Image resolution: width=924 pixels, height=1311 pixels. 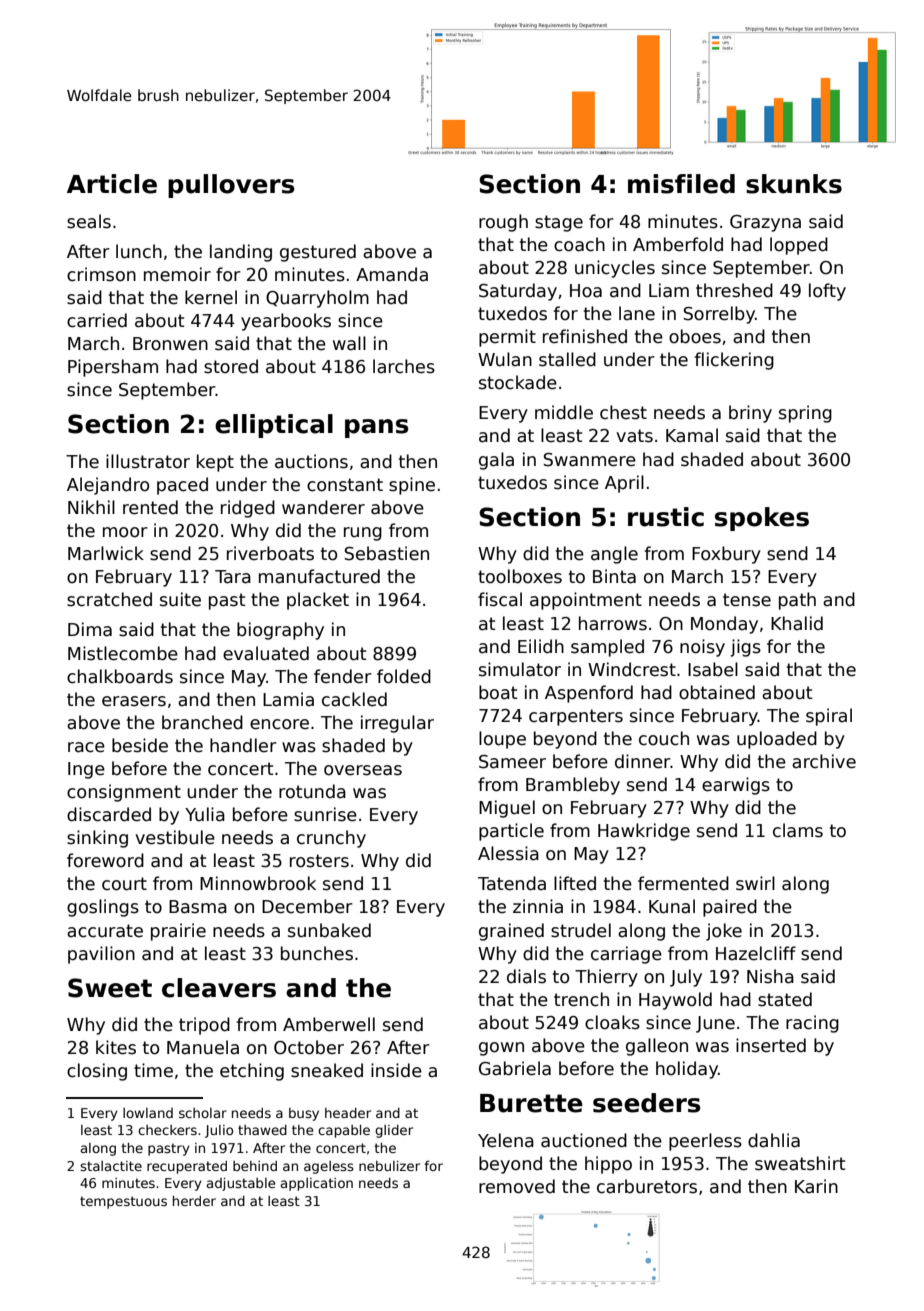 I want to click on rung, so click(x=363, y=534).
